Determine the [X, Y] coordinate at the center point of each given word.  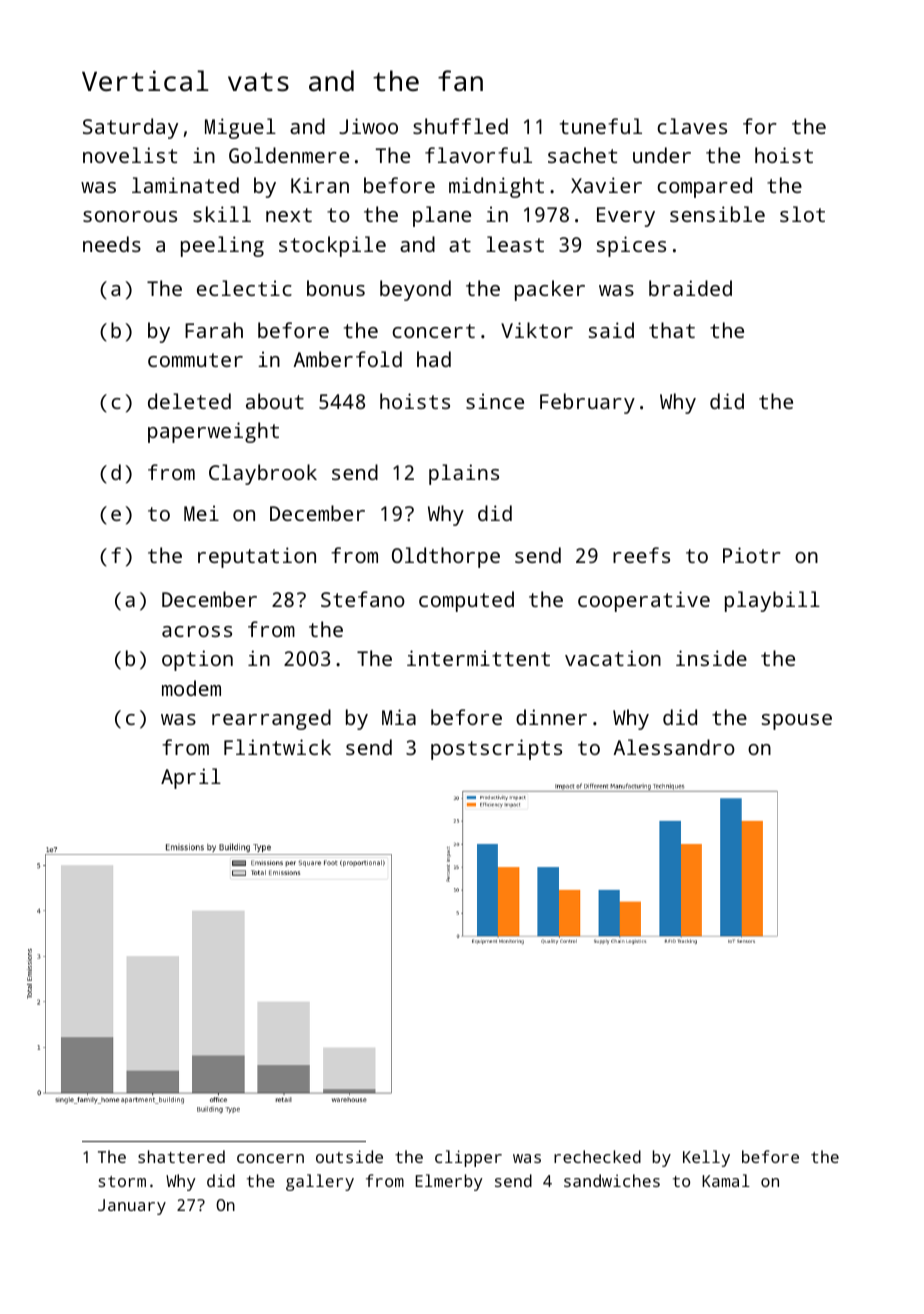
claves [692, 126]
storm [122, 1181]
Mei [201, 513]
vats [258, 82]
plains [464, 474]
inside [711, 658]
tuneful [601, 126]
